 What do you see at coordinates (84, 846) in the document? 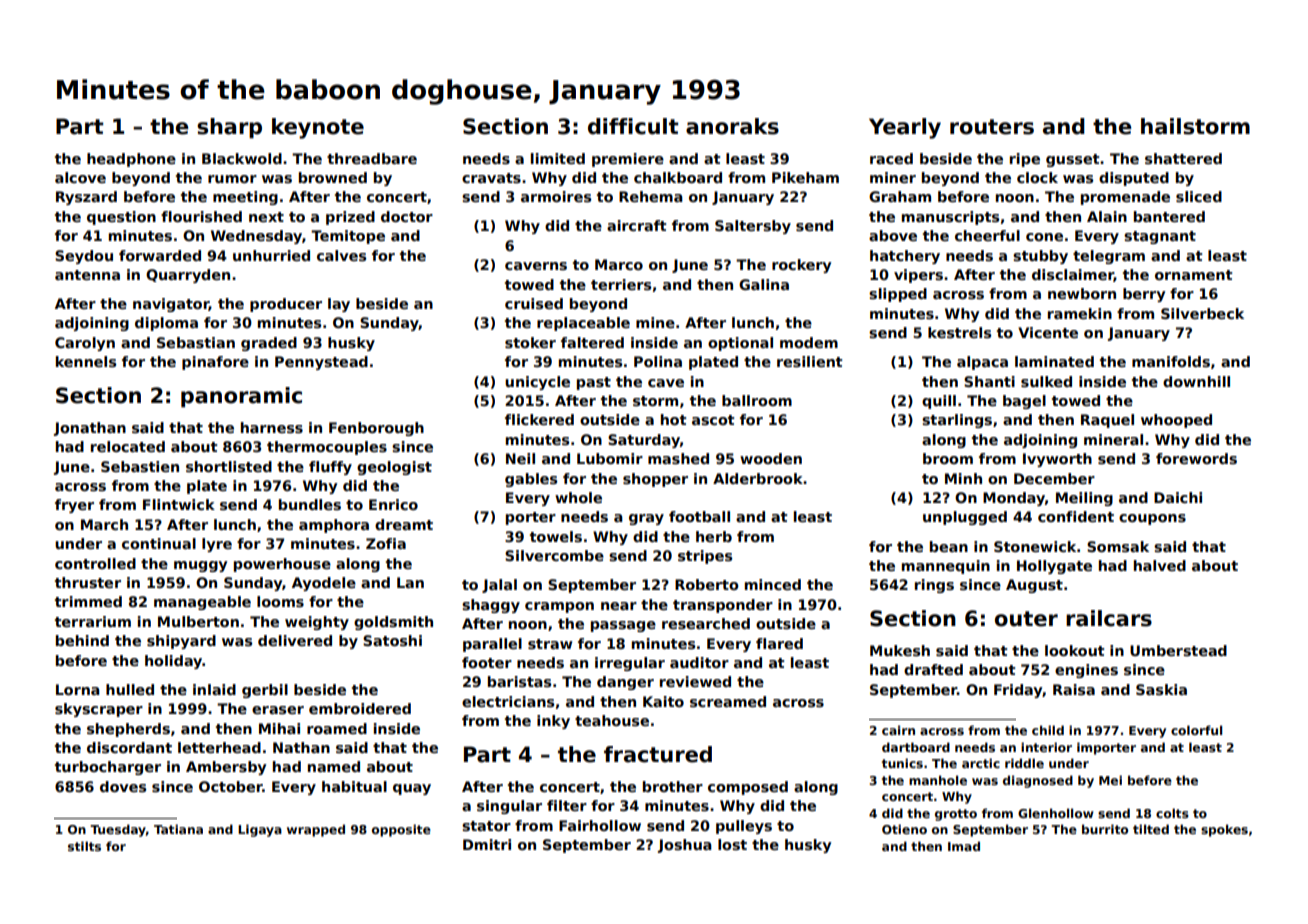
I see `stilts` at bounding box center [84, 846].
